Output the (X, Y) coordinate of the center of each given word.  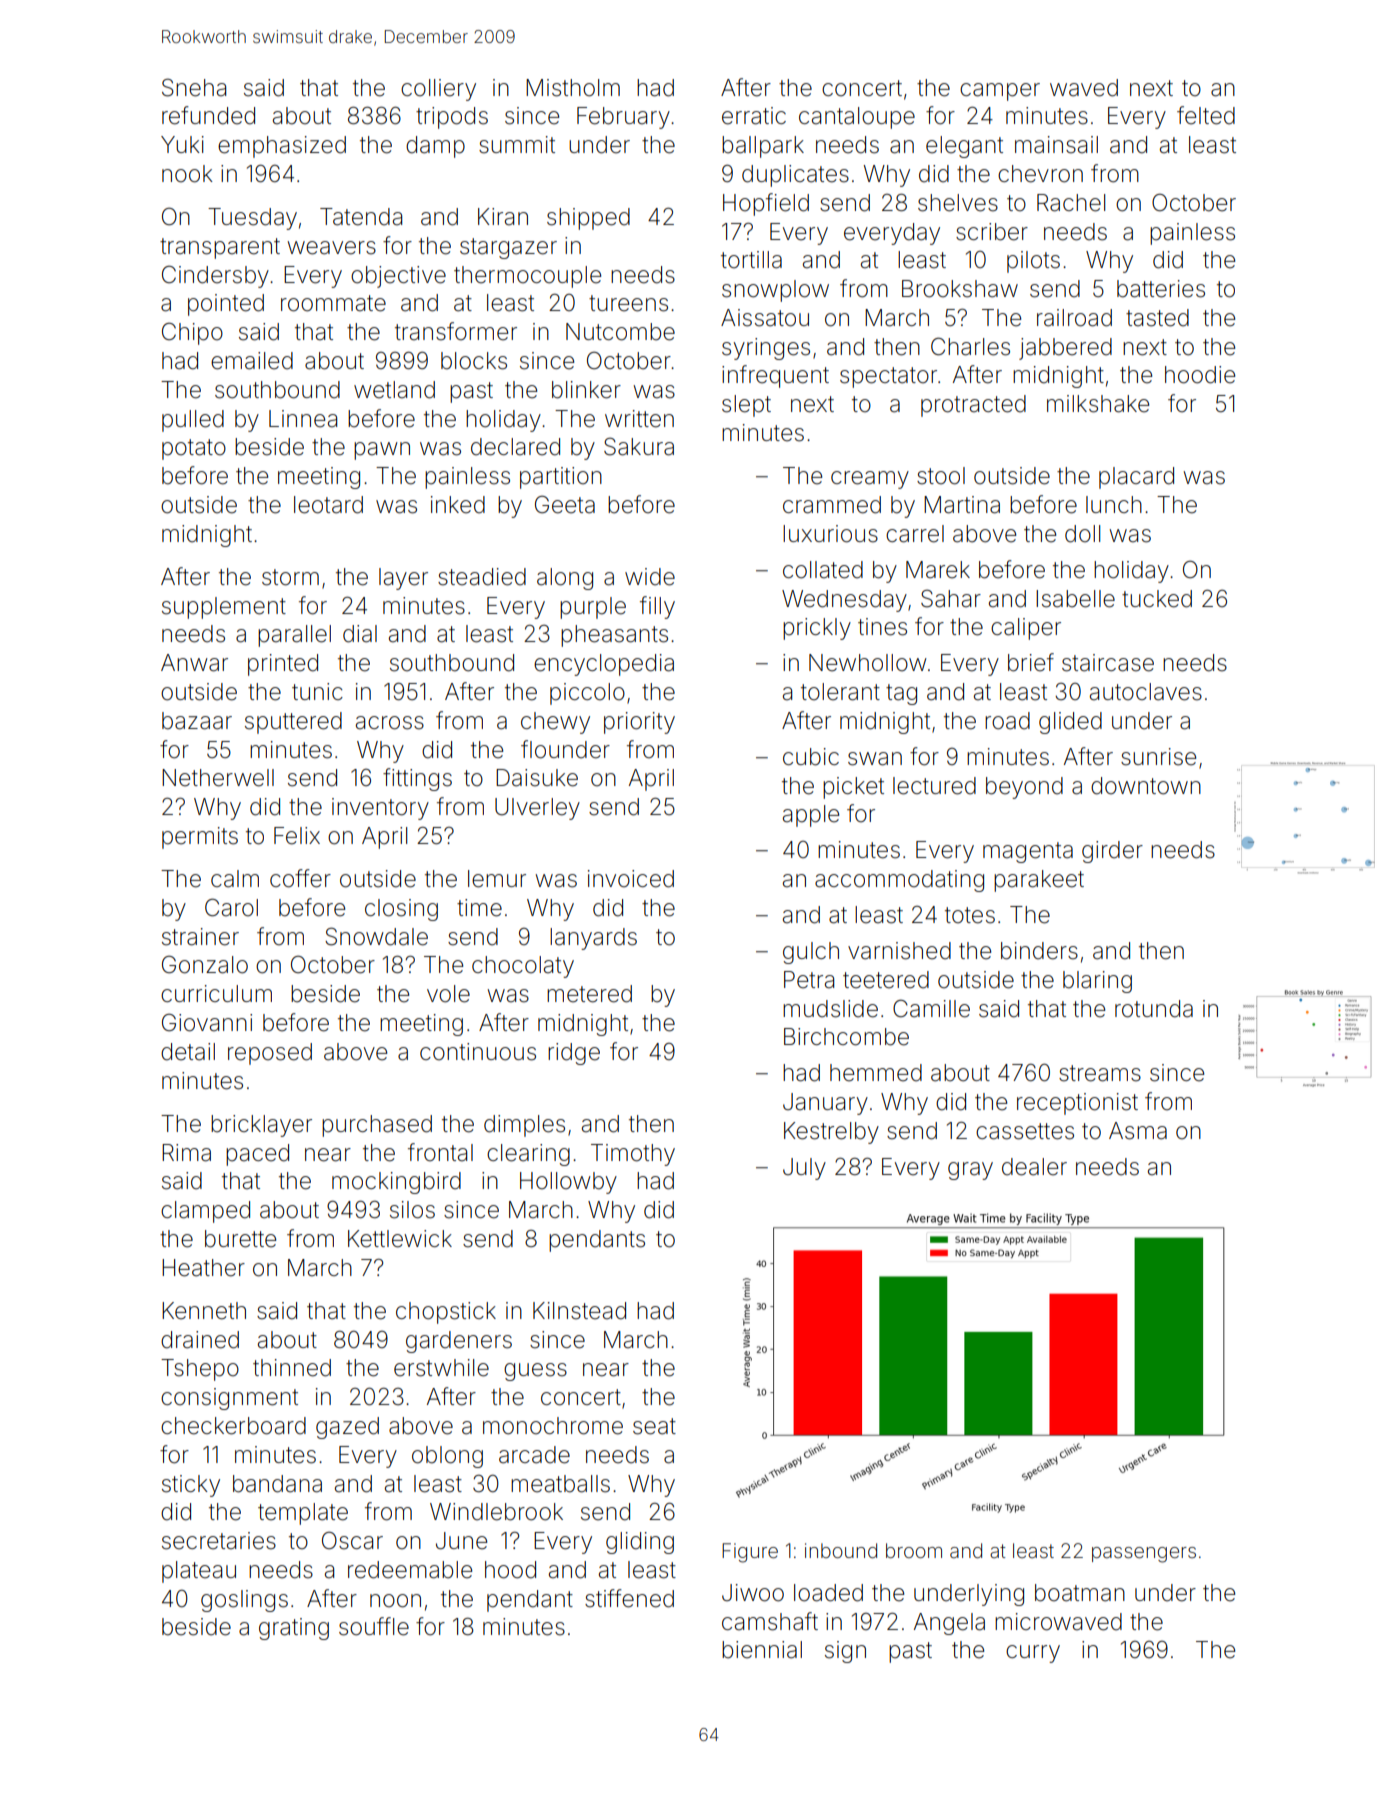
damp (435, 147)
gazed (347, 1428)
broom (914, 1550)
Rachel (1071, 203)
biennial (762, 1650)
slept (746, 406)
